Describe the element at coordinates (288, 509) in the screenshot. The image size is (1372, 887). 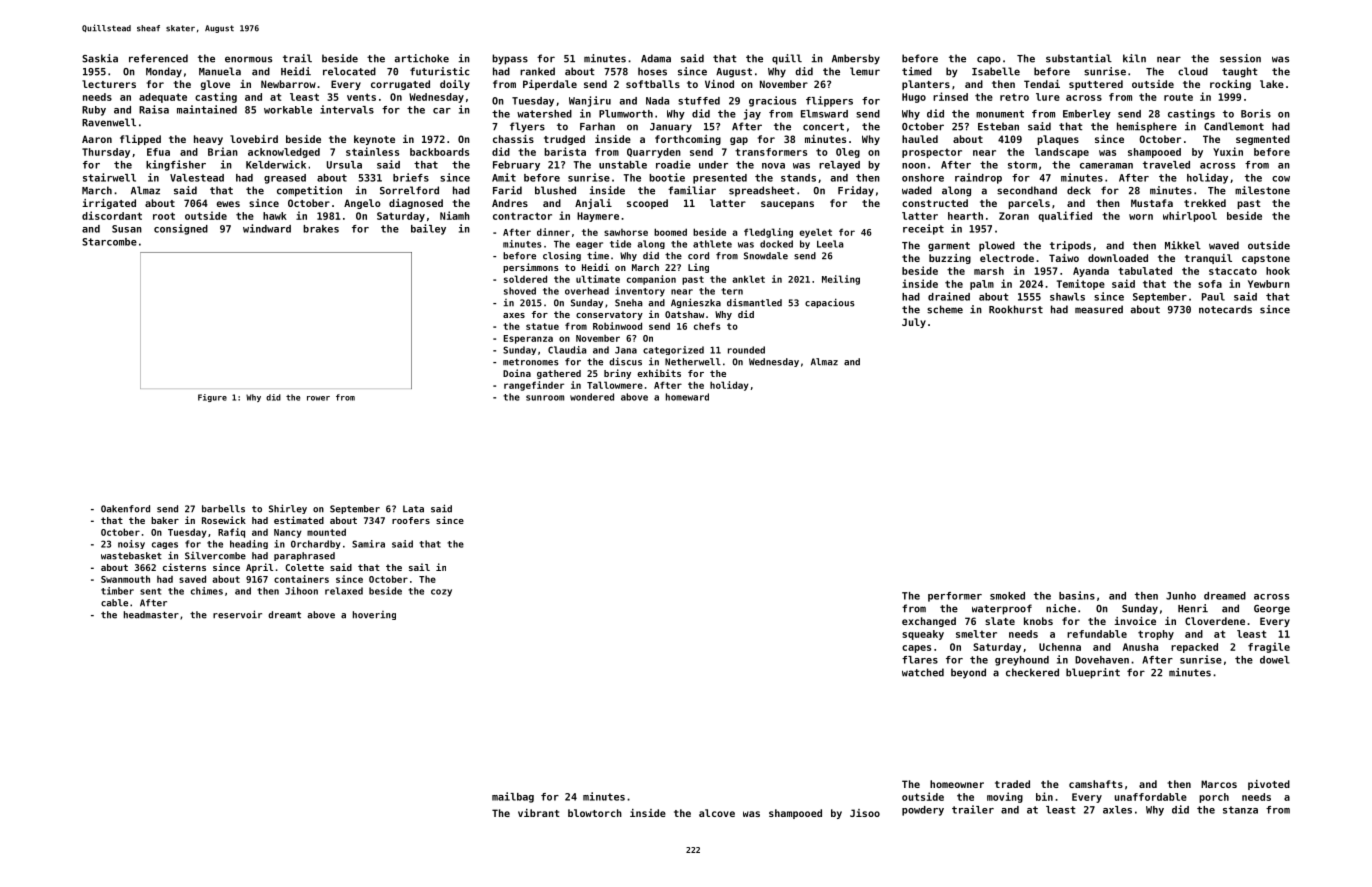
I see `Shirley` at that location.
